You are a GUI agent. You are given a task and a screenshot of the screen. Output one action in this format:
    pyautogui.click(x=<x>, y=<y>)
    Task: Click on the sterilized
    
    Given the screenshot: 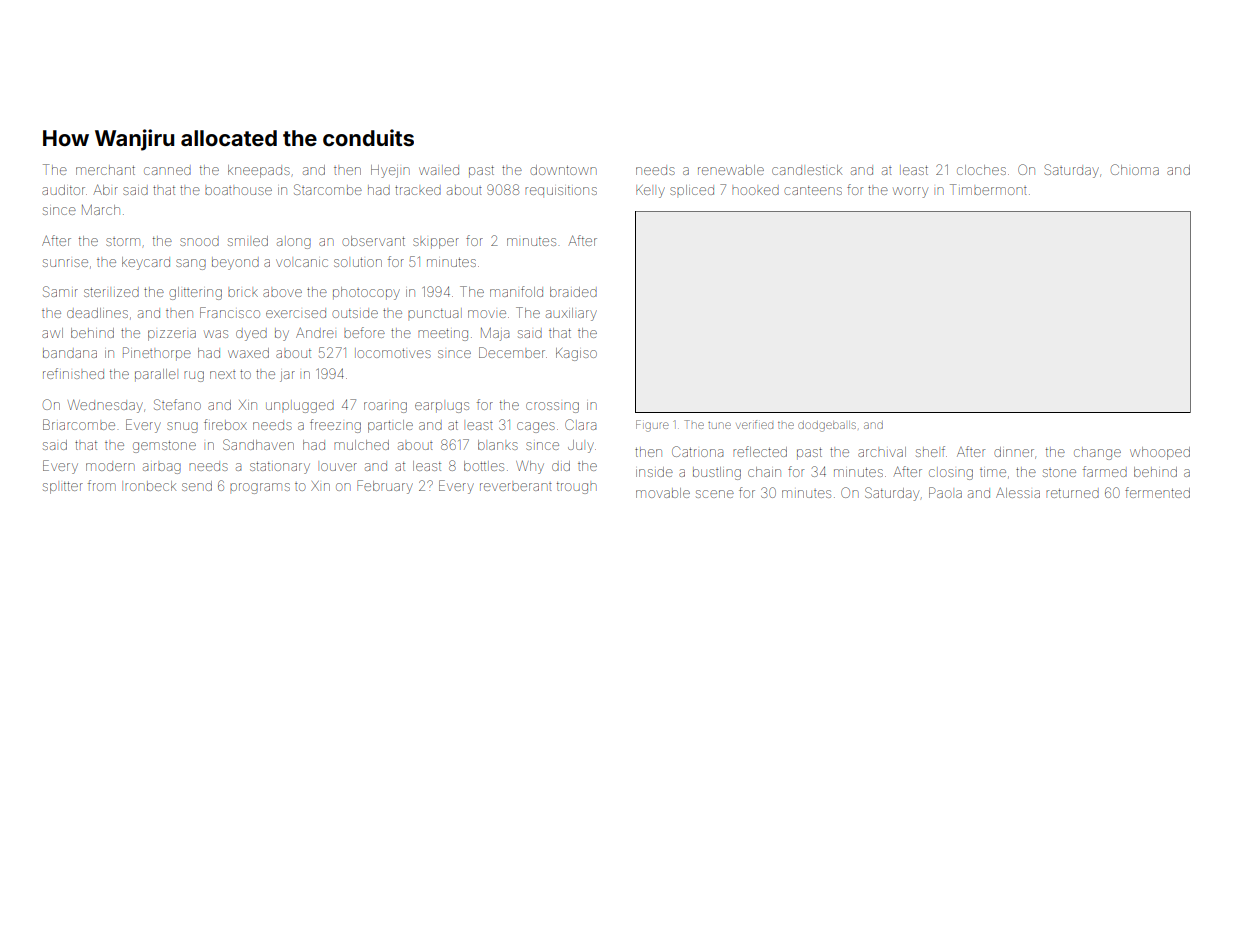 What is the action you would take?
    pyautogui.click(x=111, y=292)
